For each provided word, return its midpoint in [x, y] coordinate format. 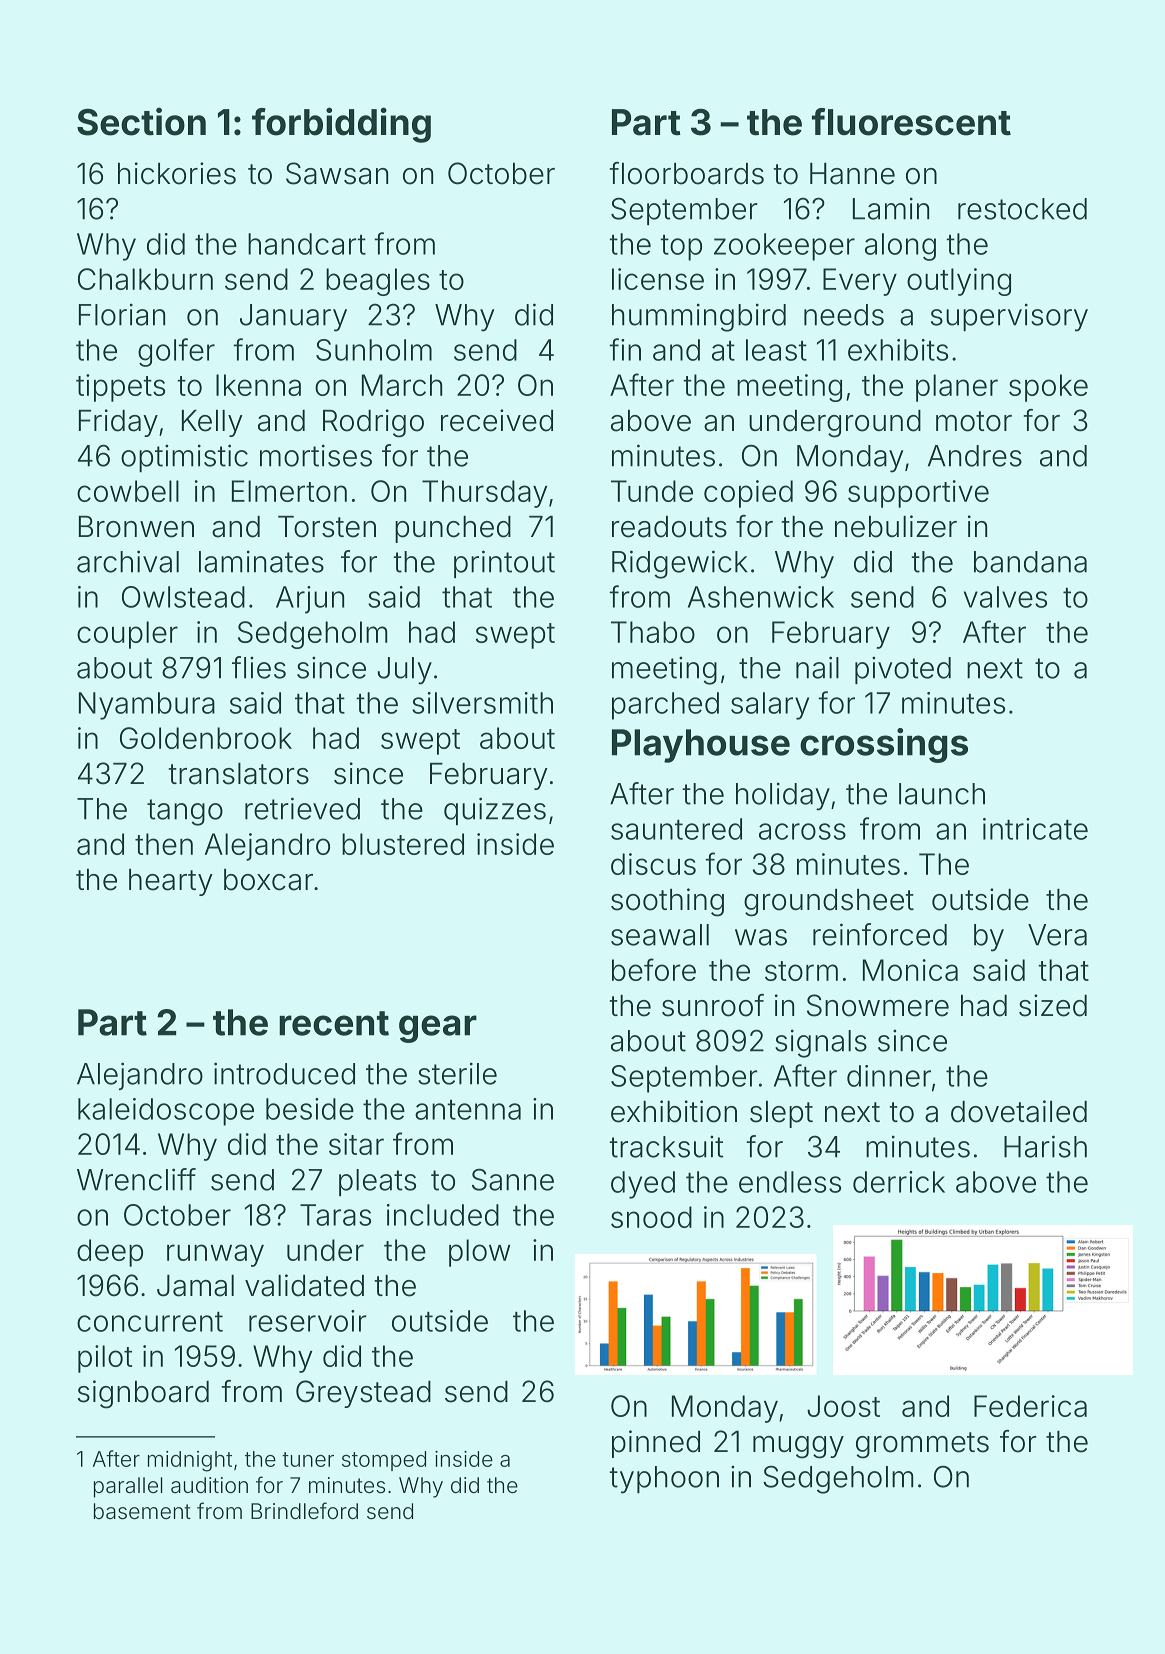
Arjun [310, 600]
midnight [190, 1461]
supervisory [1009, 317]
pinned [656, 1444]
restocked [1022, 209]
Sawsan [337, 173]
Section [141, 121]
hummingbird [699, 317]
